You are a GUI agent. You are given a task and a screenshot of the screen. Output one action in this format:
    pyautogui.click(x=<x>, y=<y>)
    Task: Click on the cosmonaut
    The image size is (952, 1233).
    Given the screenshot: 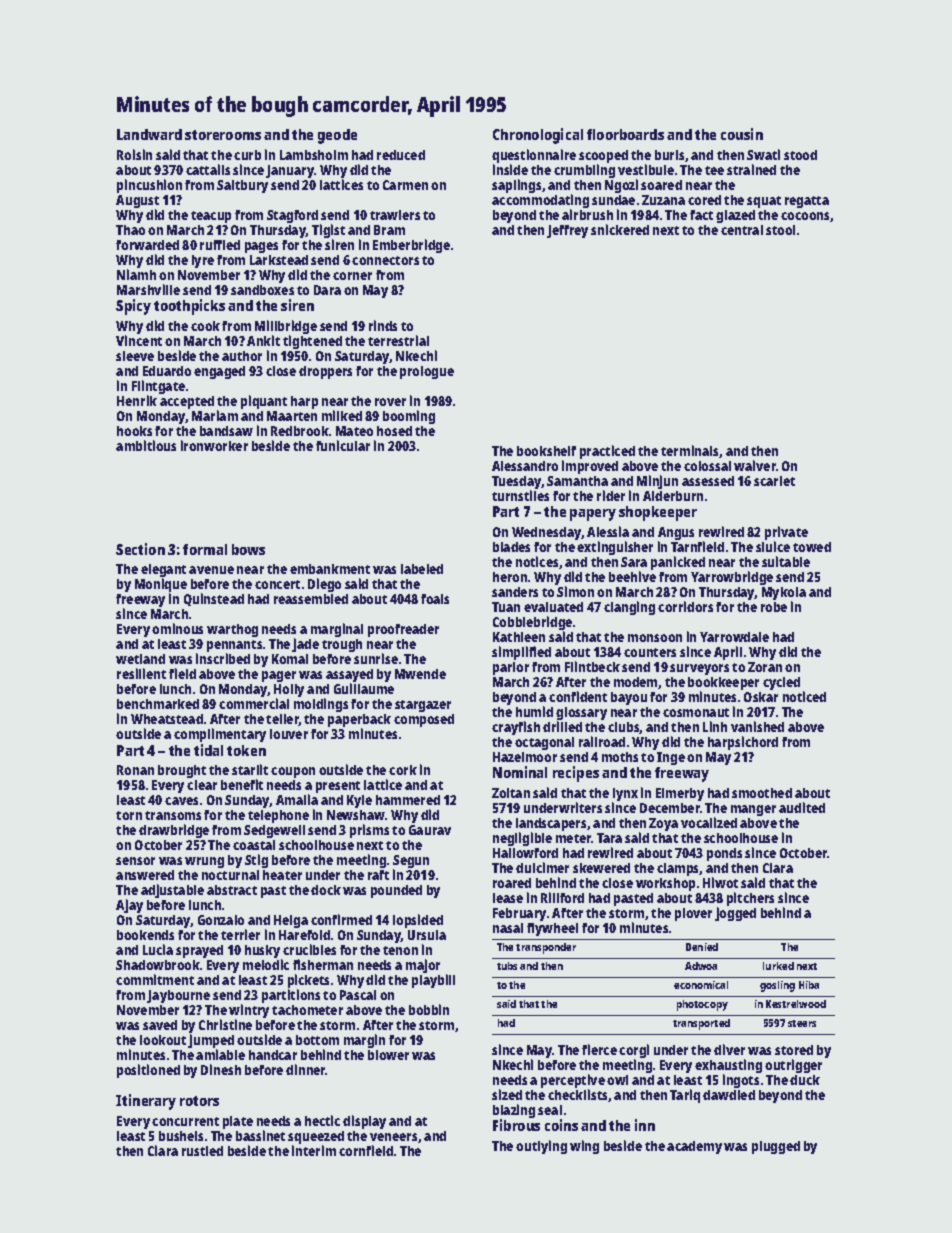 What is the action you would take?
    pyautogui.click(x=696, y=712)
